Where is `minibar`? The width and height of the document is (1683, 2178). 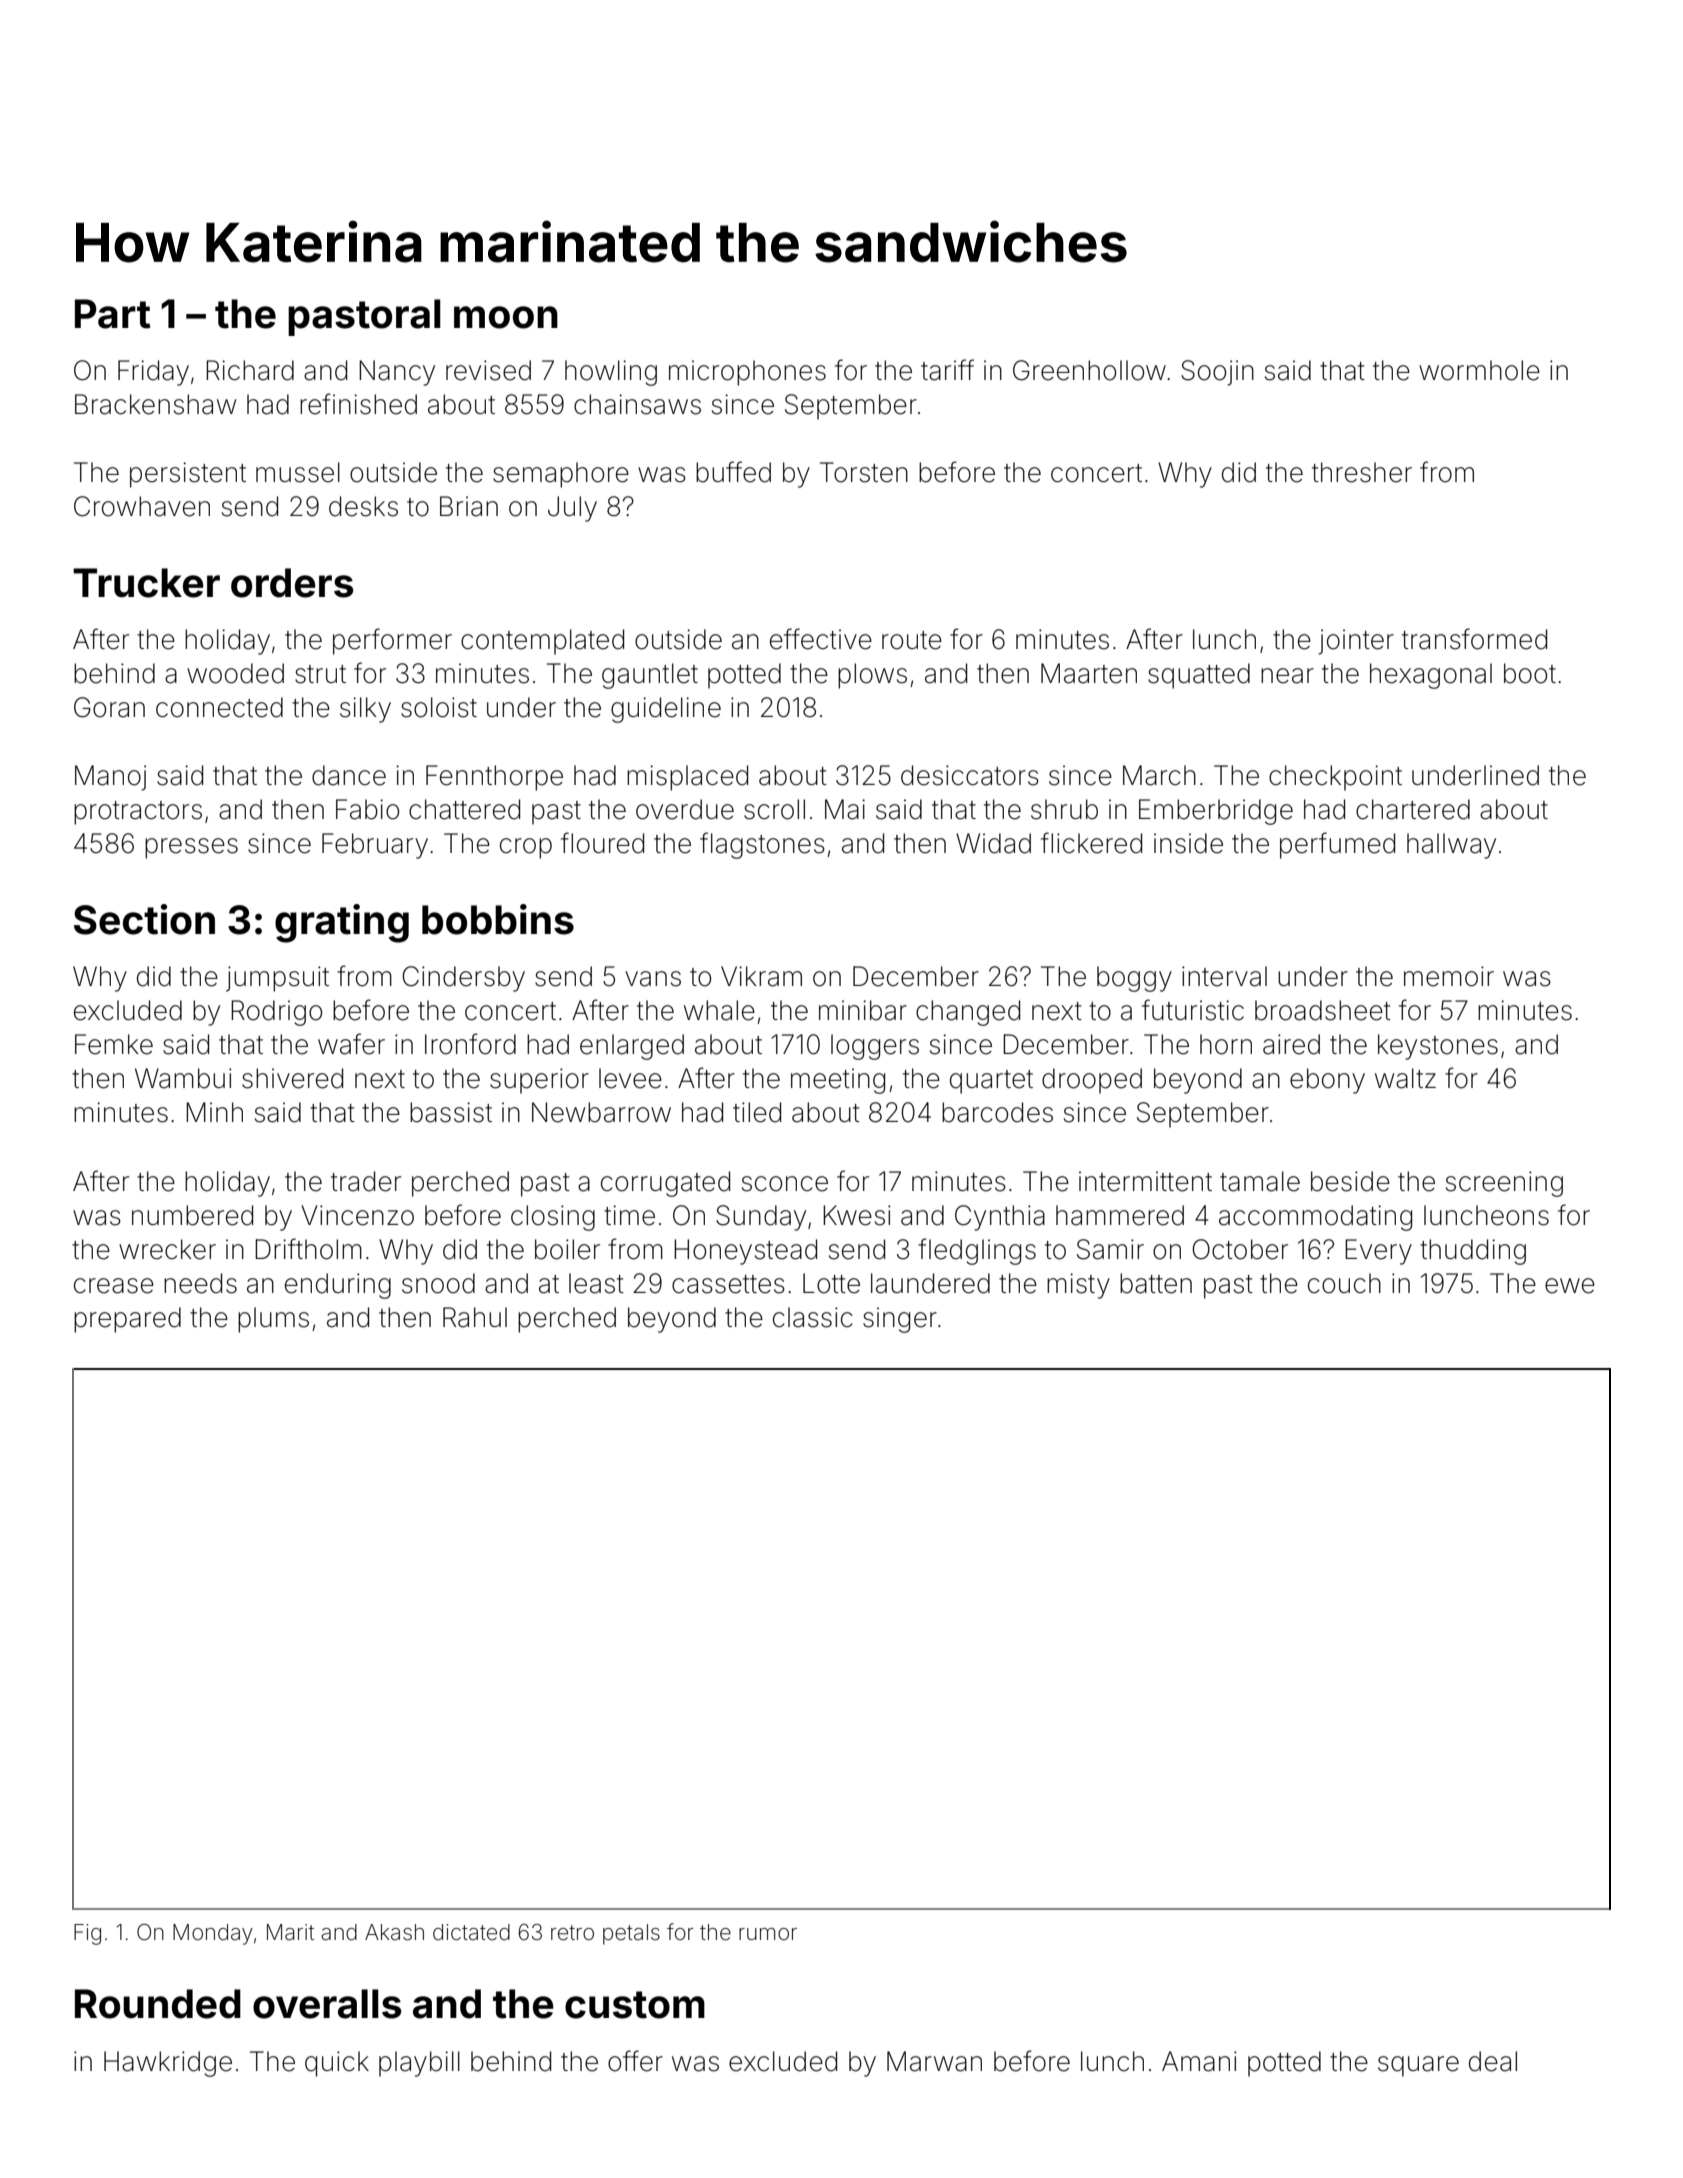
minibar is located at coordinates (863, 1010).
